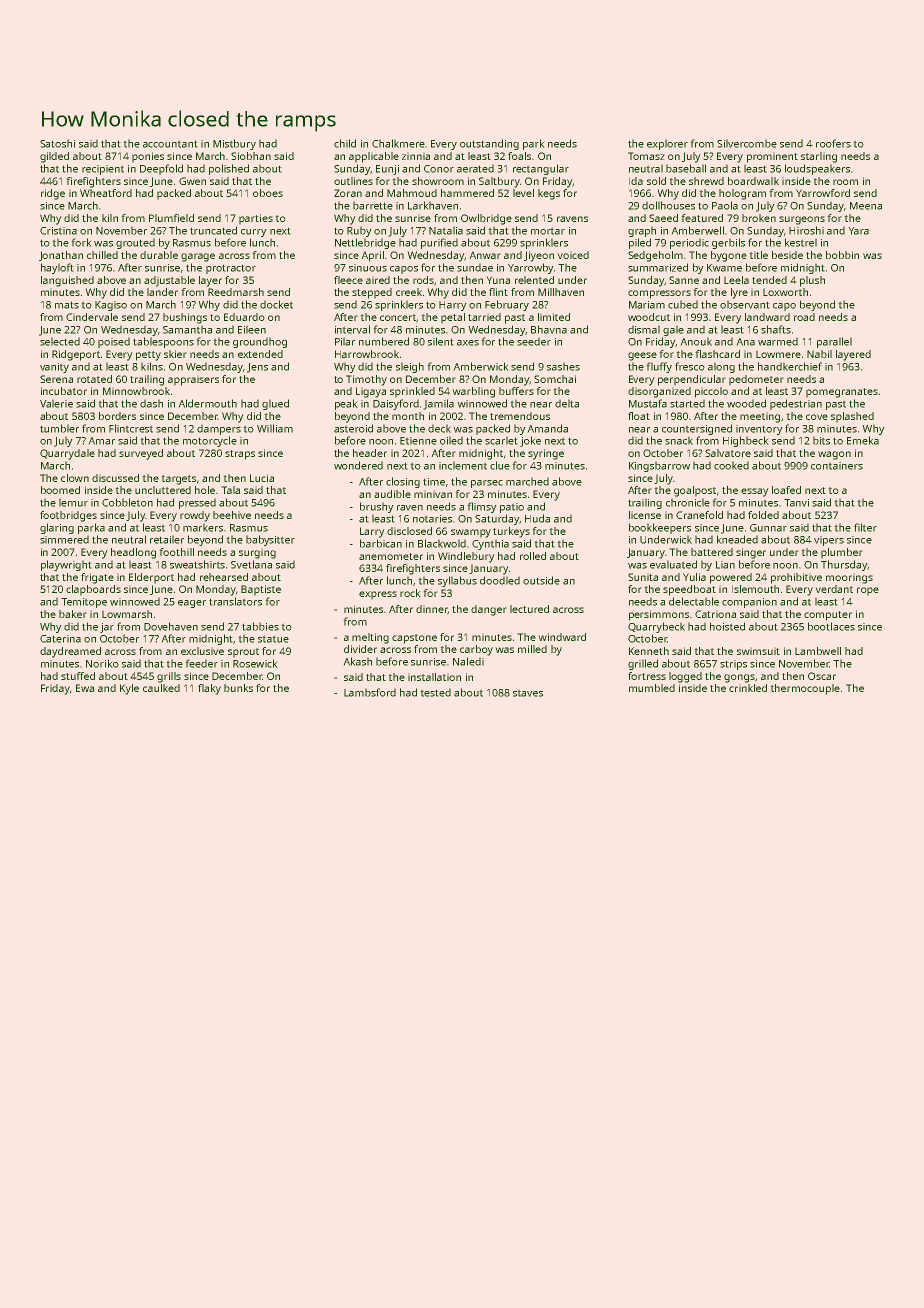 This page has height=1308, width=924. What do you see at coordinates (234, 144) in the page?
I see `Mistbury` at bounding box center [234, 144].
